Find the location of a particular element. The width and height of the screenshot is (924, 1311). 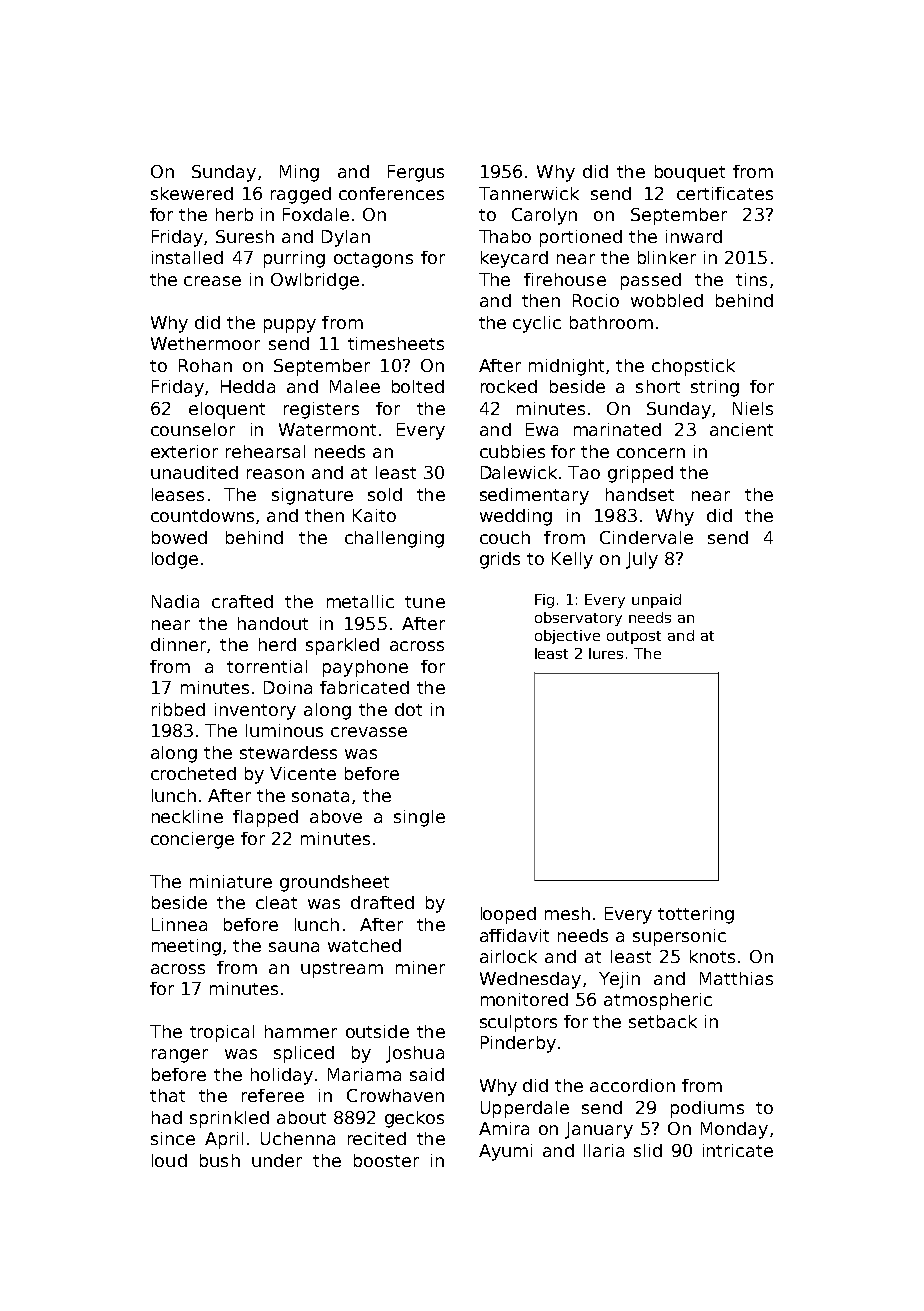

geckos is located at coordinates (414, 1119).
